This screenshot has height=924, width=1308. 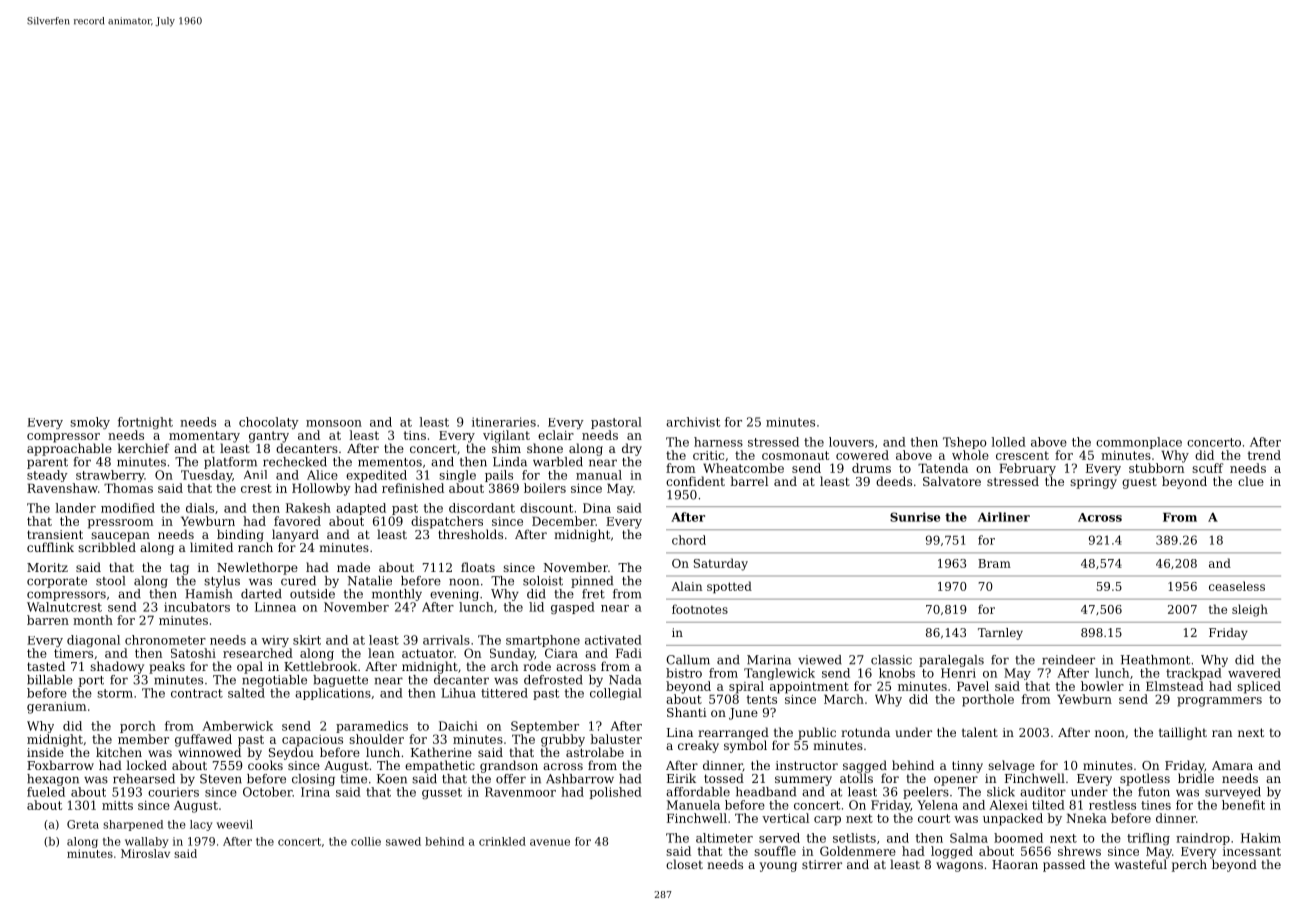 I want to click on Alice, so click(x=322, y=475).
